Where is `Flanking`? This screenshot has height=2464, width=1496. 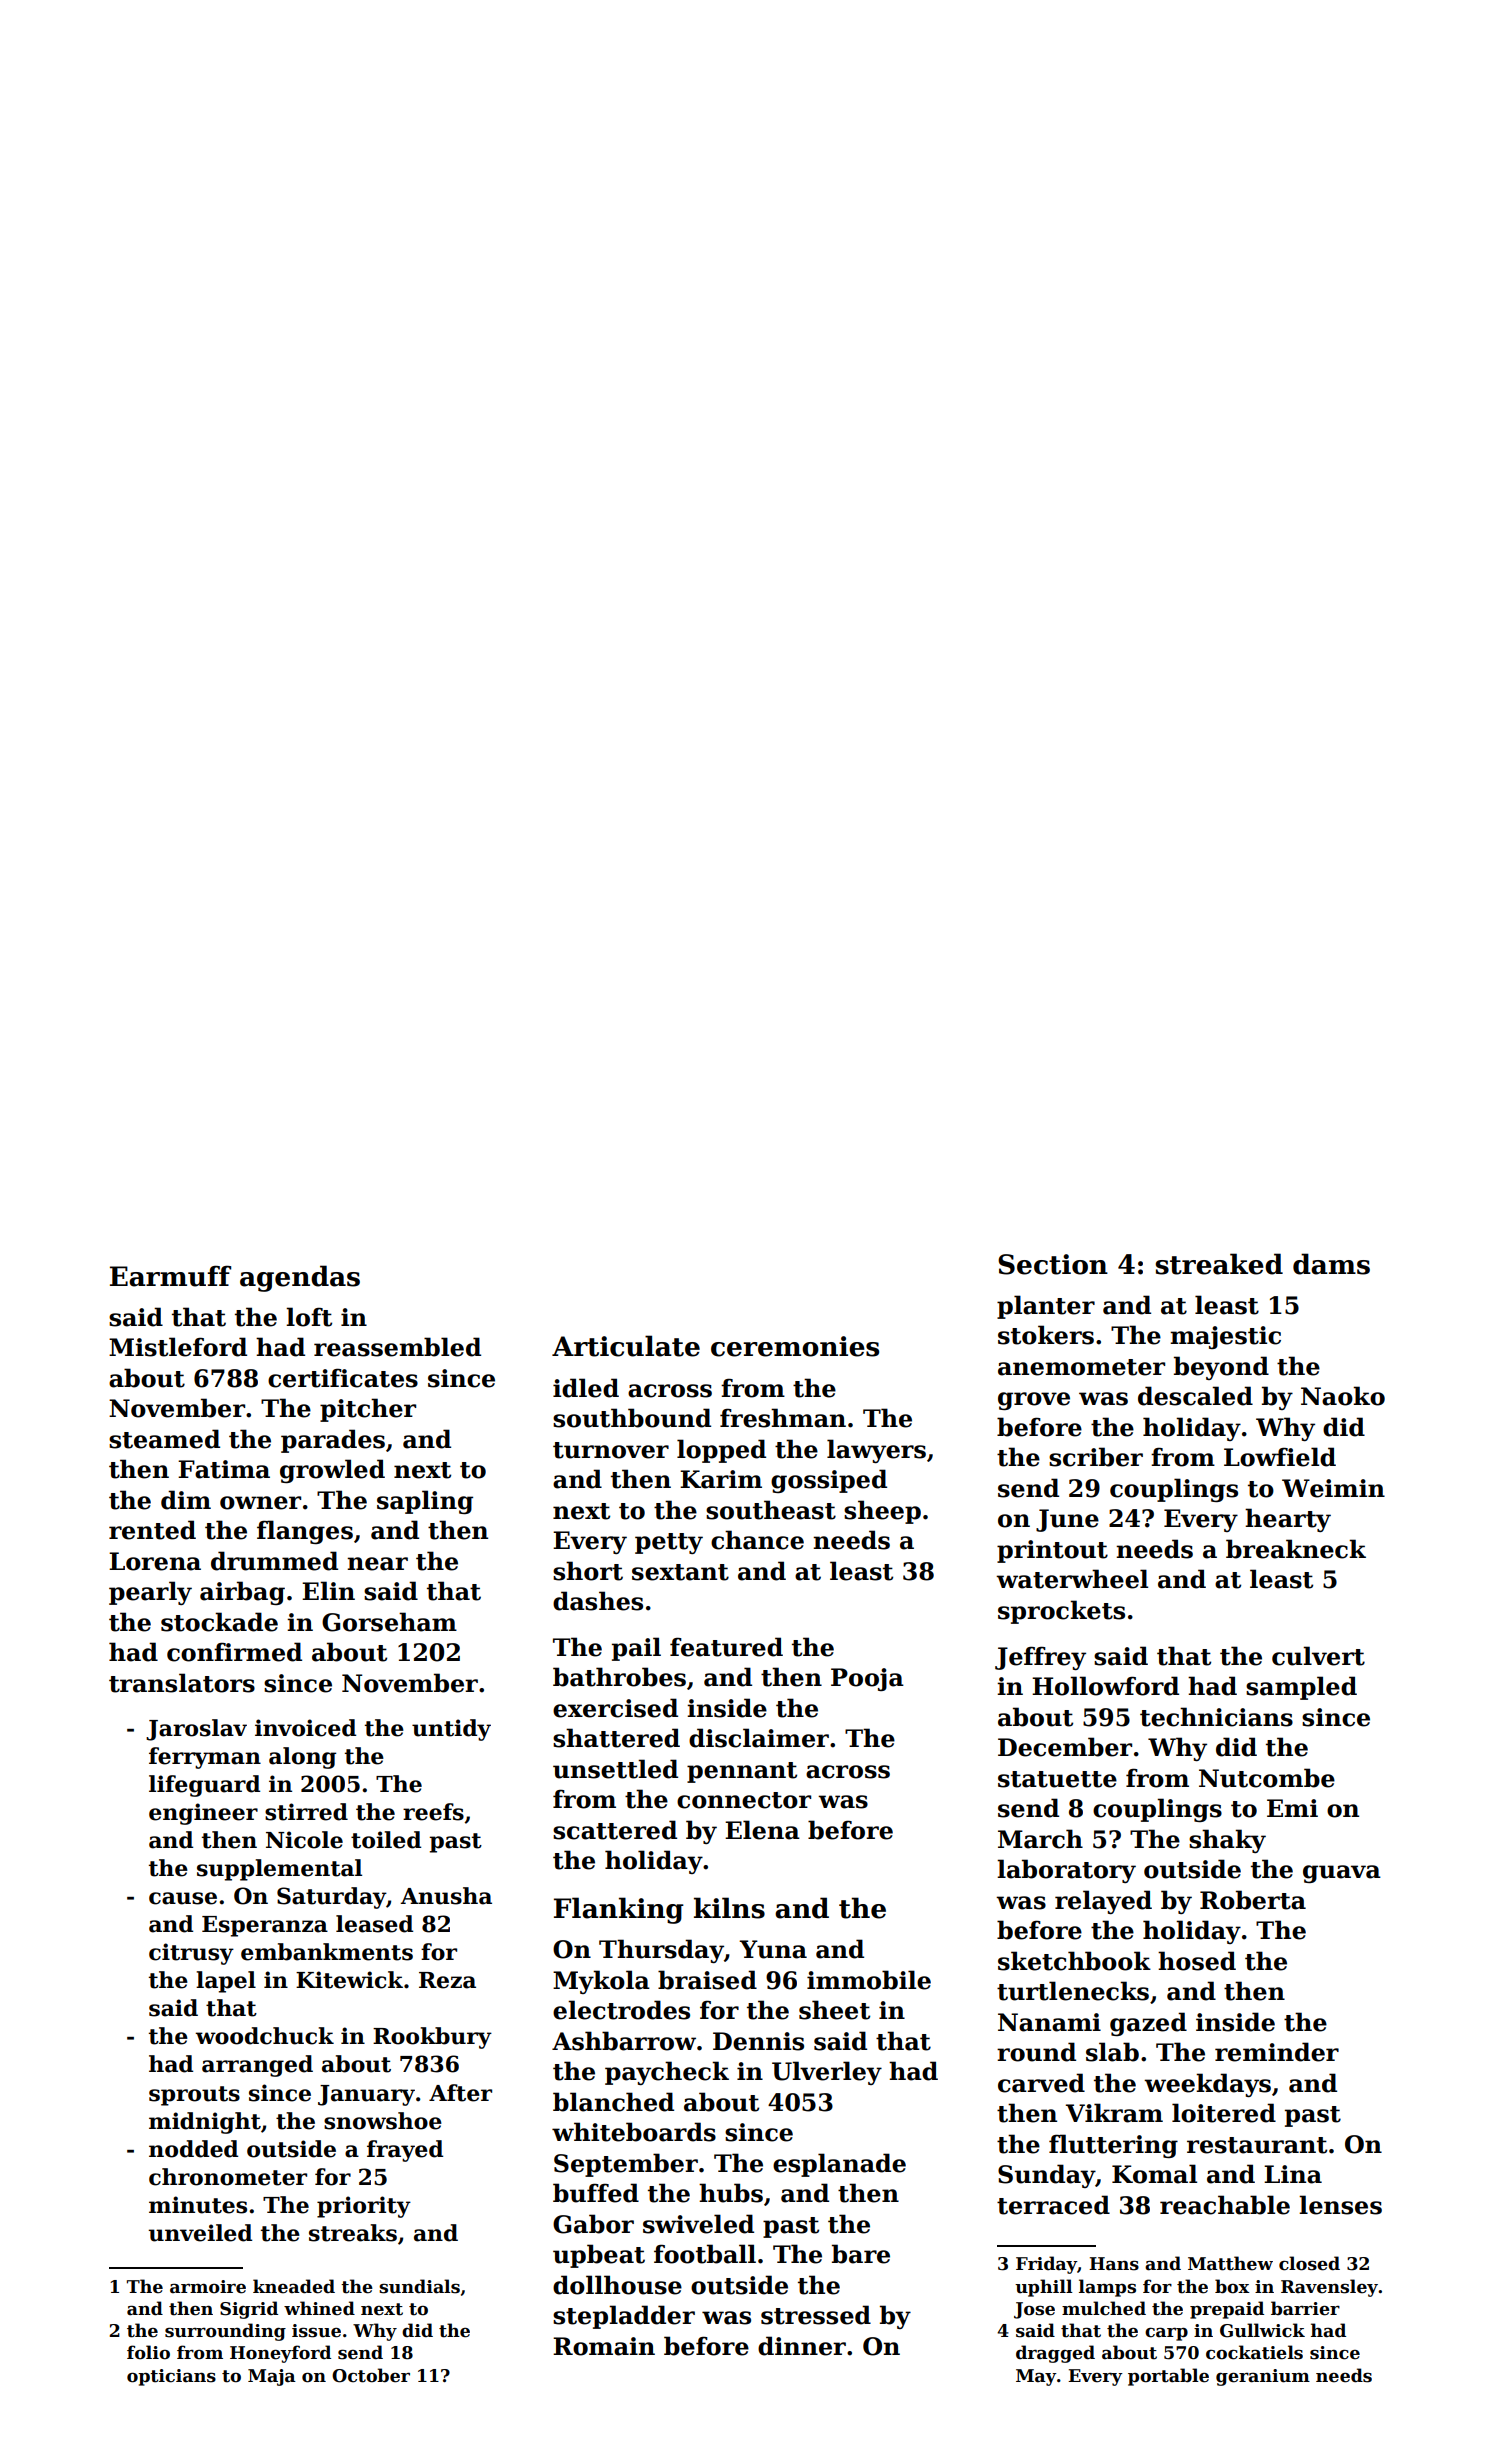
Flanking is located at coordinates (619, 1910).
